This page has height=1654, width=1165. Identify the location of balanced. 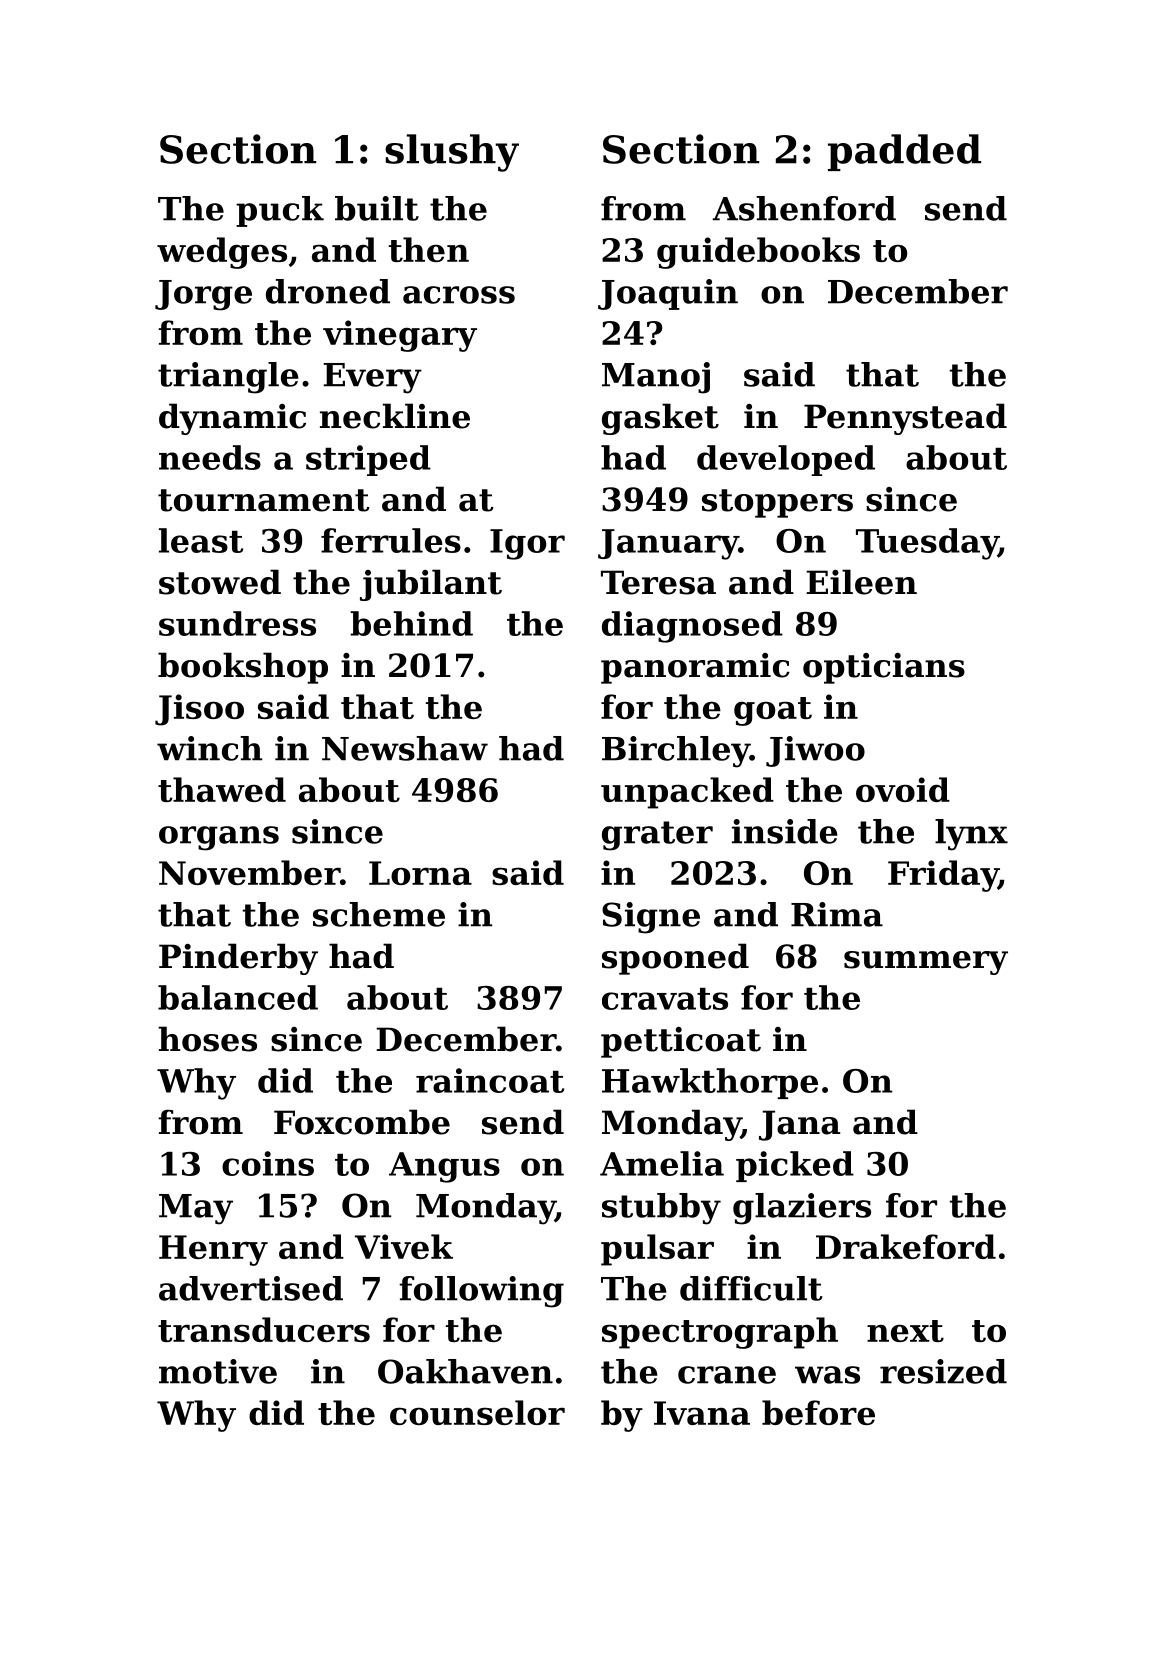
(238, 997).
